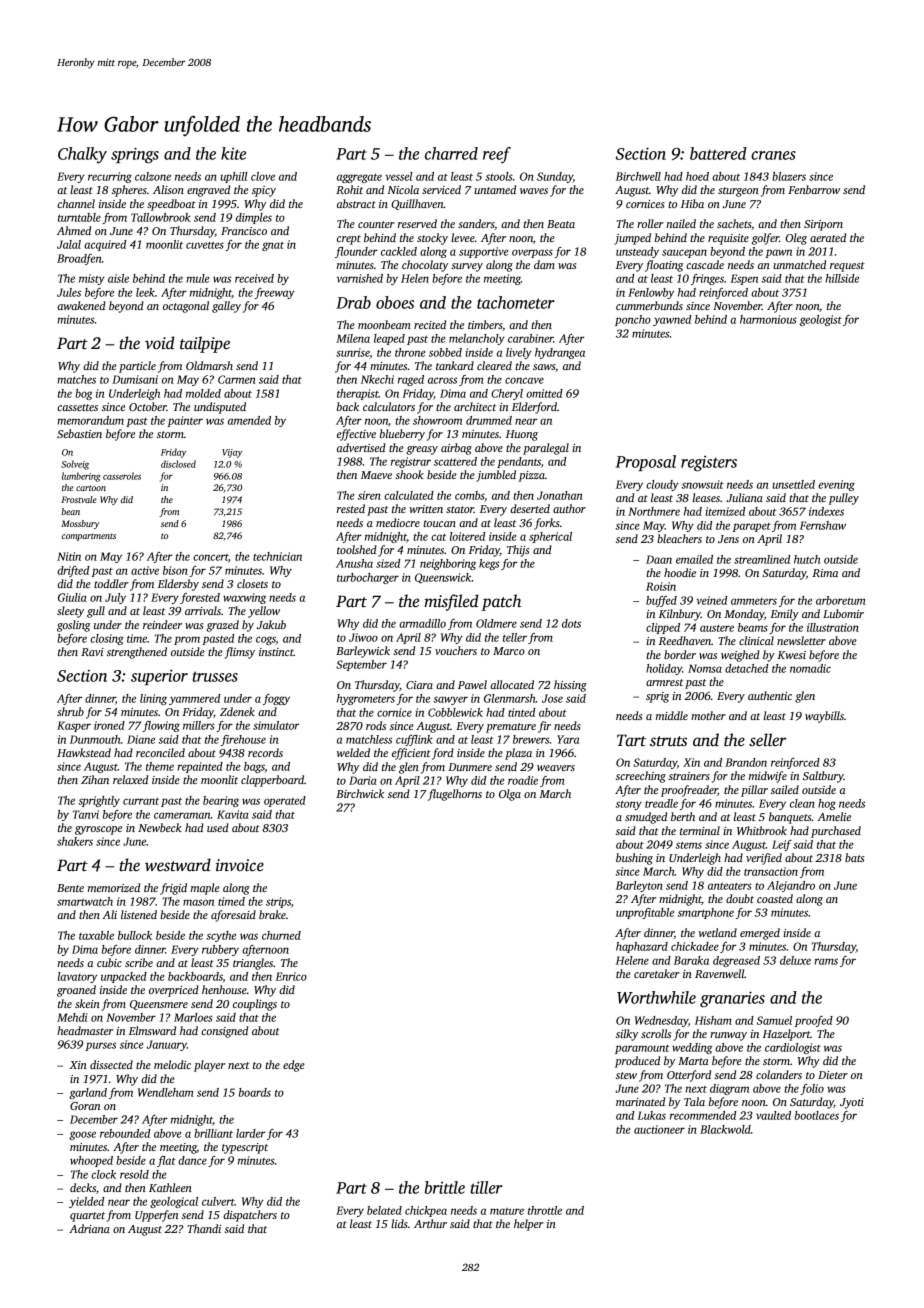 This screenshot has width=924, height=1308. What do you see at coordinates (253, 964) in the screenshot?
I see `triangles` at bounding box center [253, 964].
